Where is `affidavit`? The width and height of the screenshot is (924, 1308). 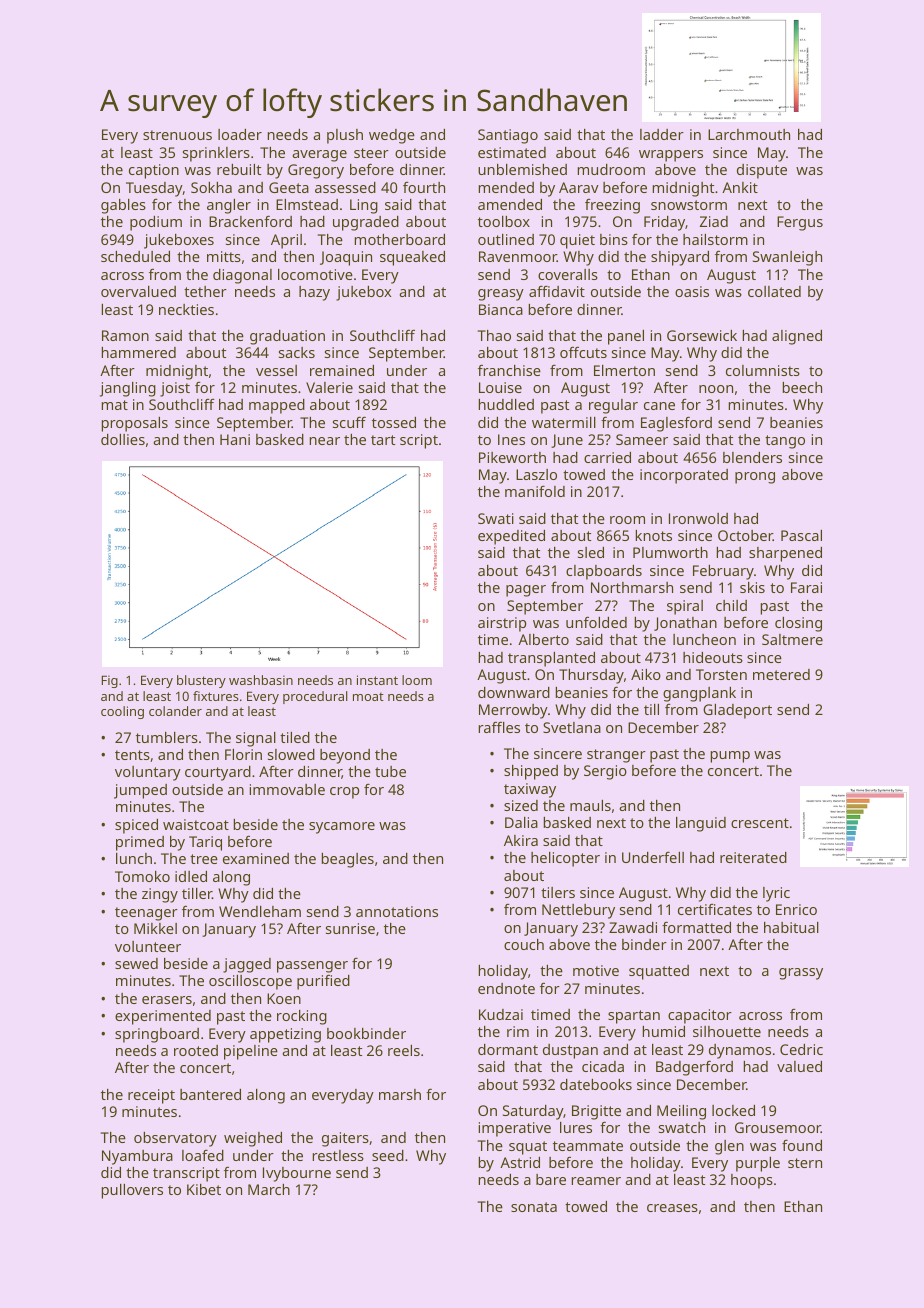 affidavit is located at coordinates (557, 291).
